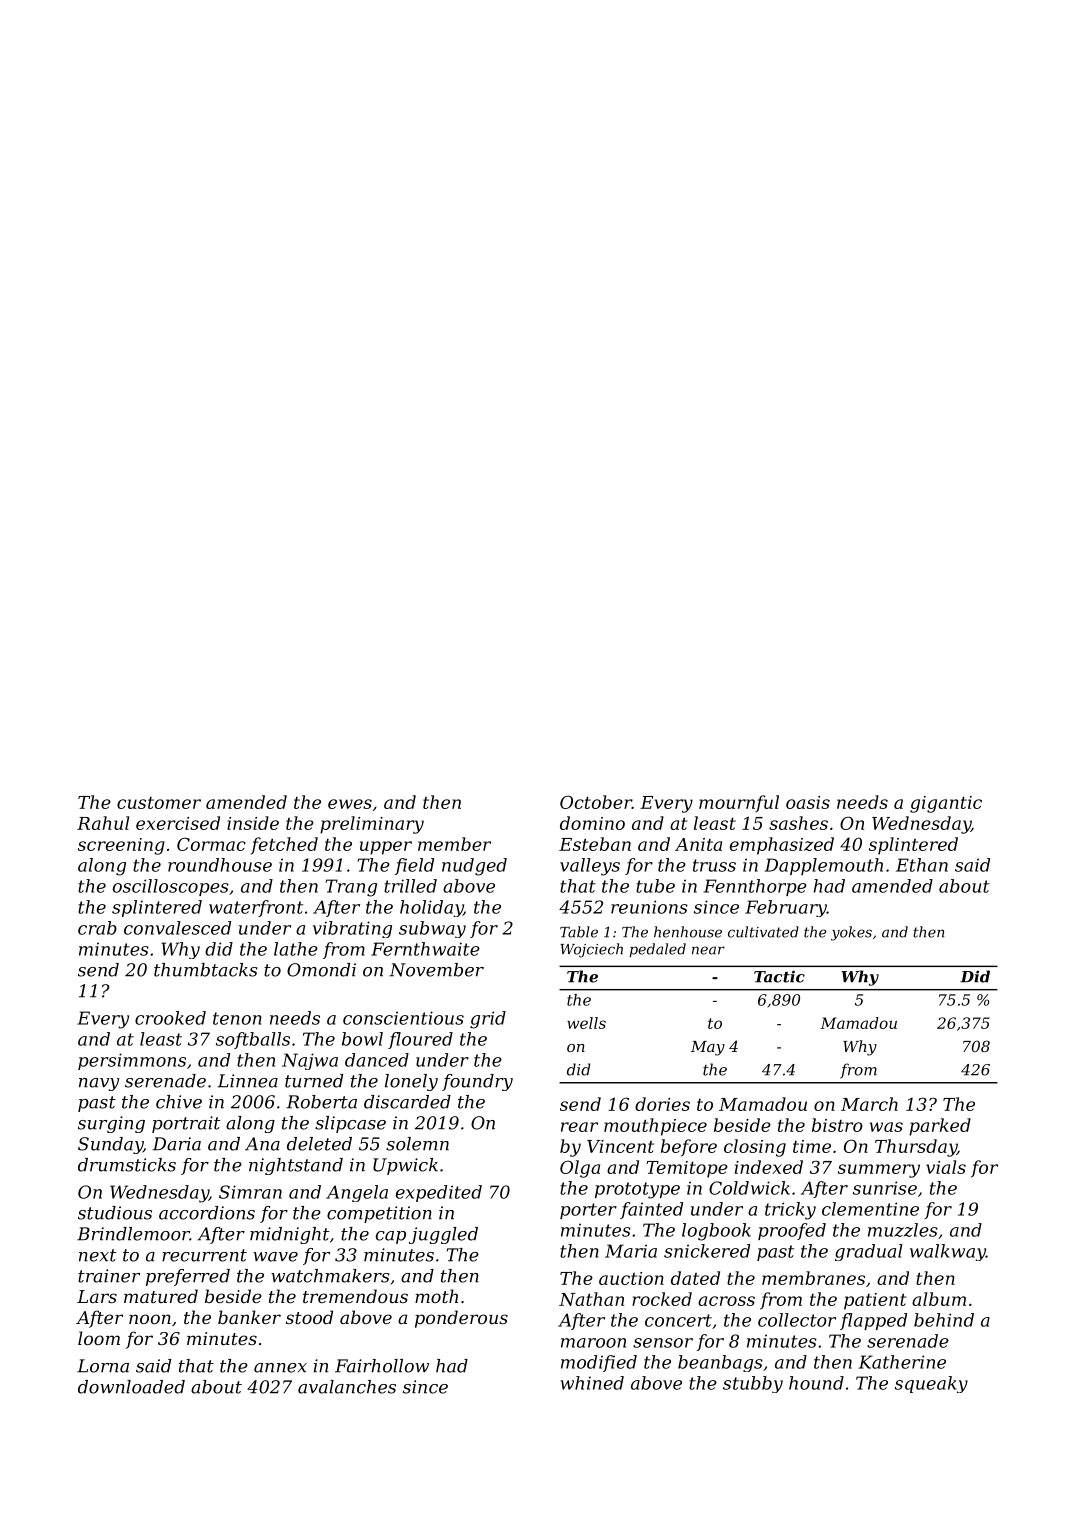  Describe the element at coordinates (350, 804) in the page. I see `ewes` at that location.
